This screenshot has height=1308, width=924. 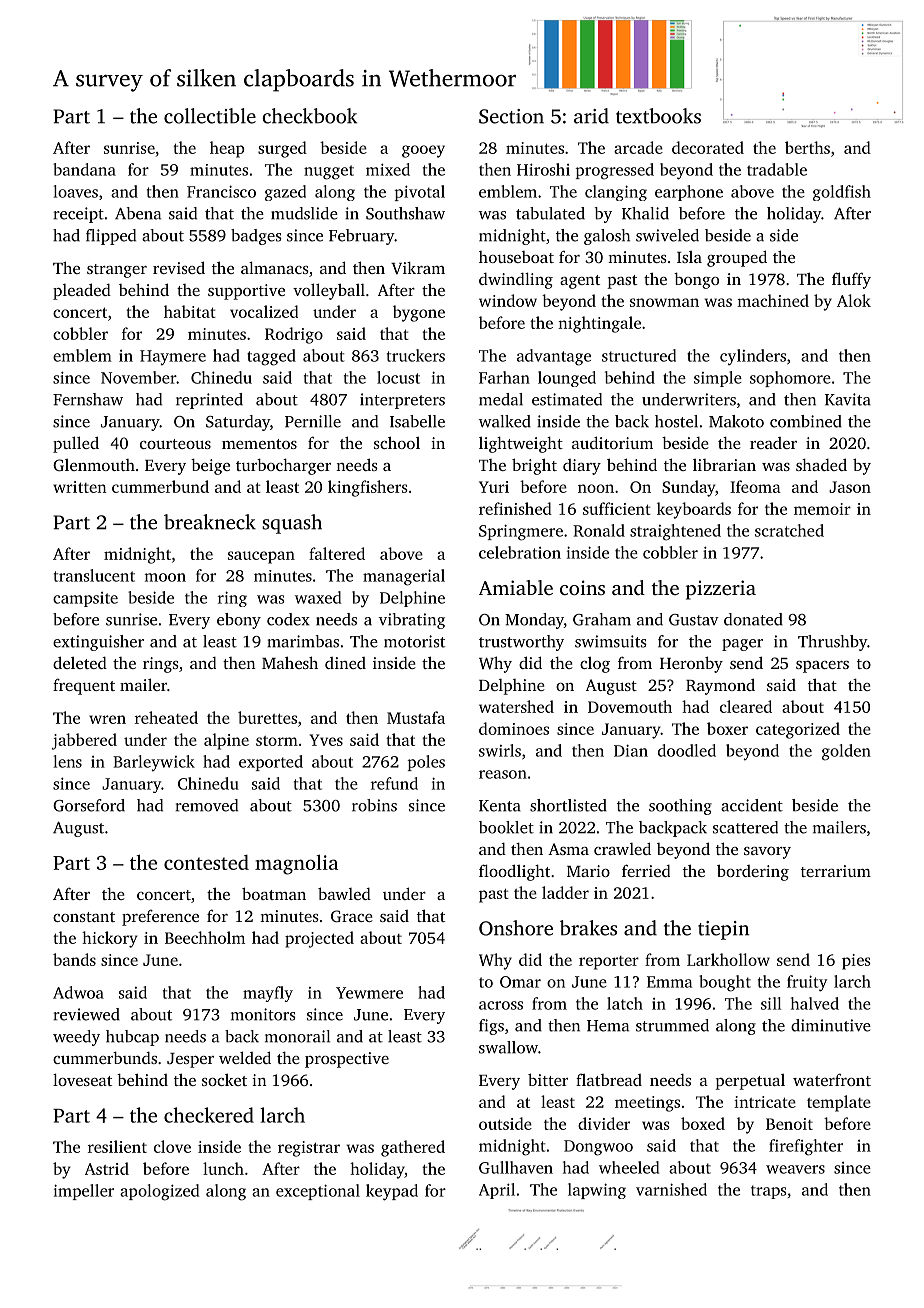 What do you see at coordinates (413, 1148) in the screenshot?
I see `gathered` at bounding box center [413, 1148].
